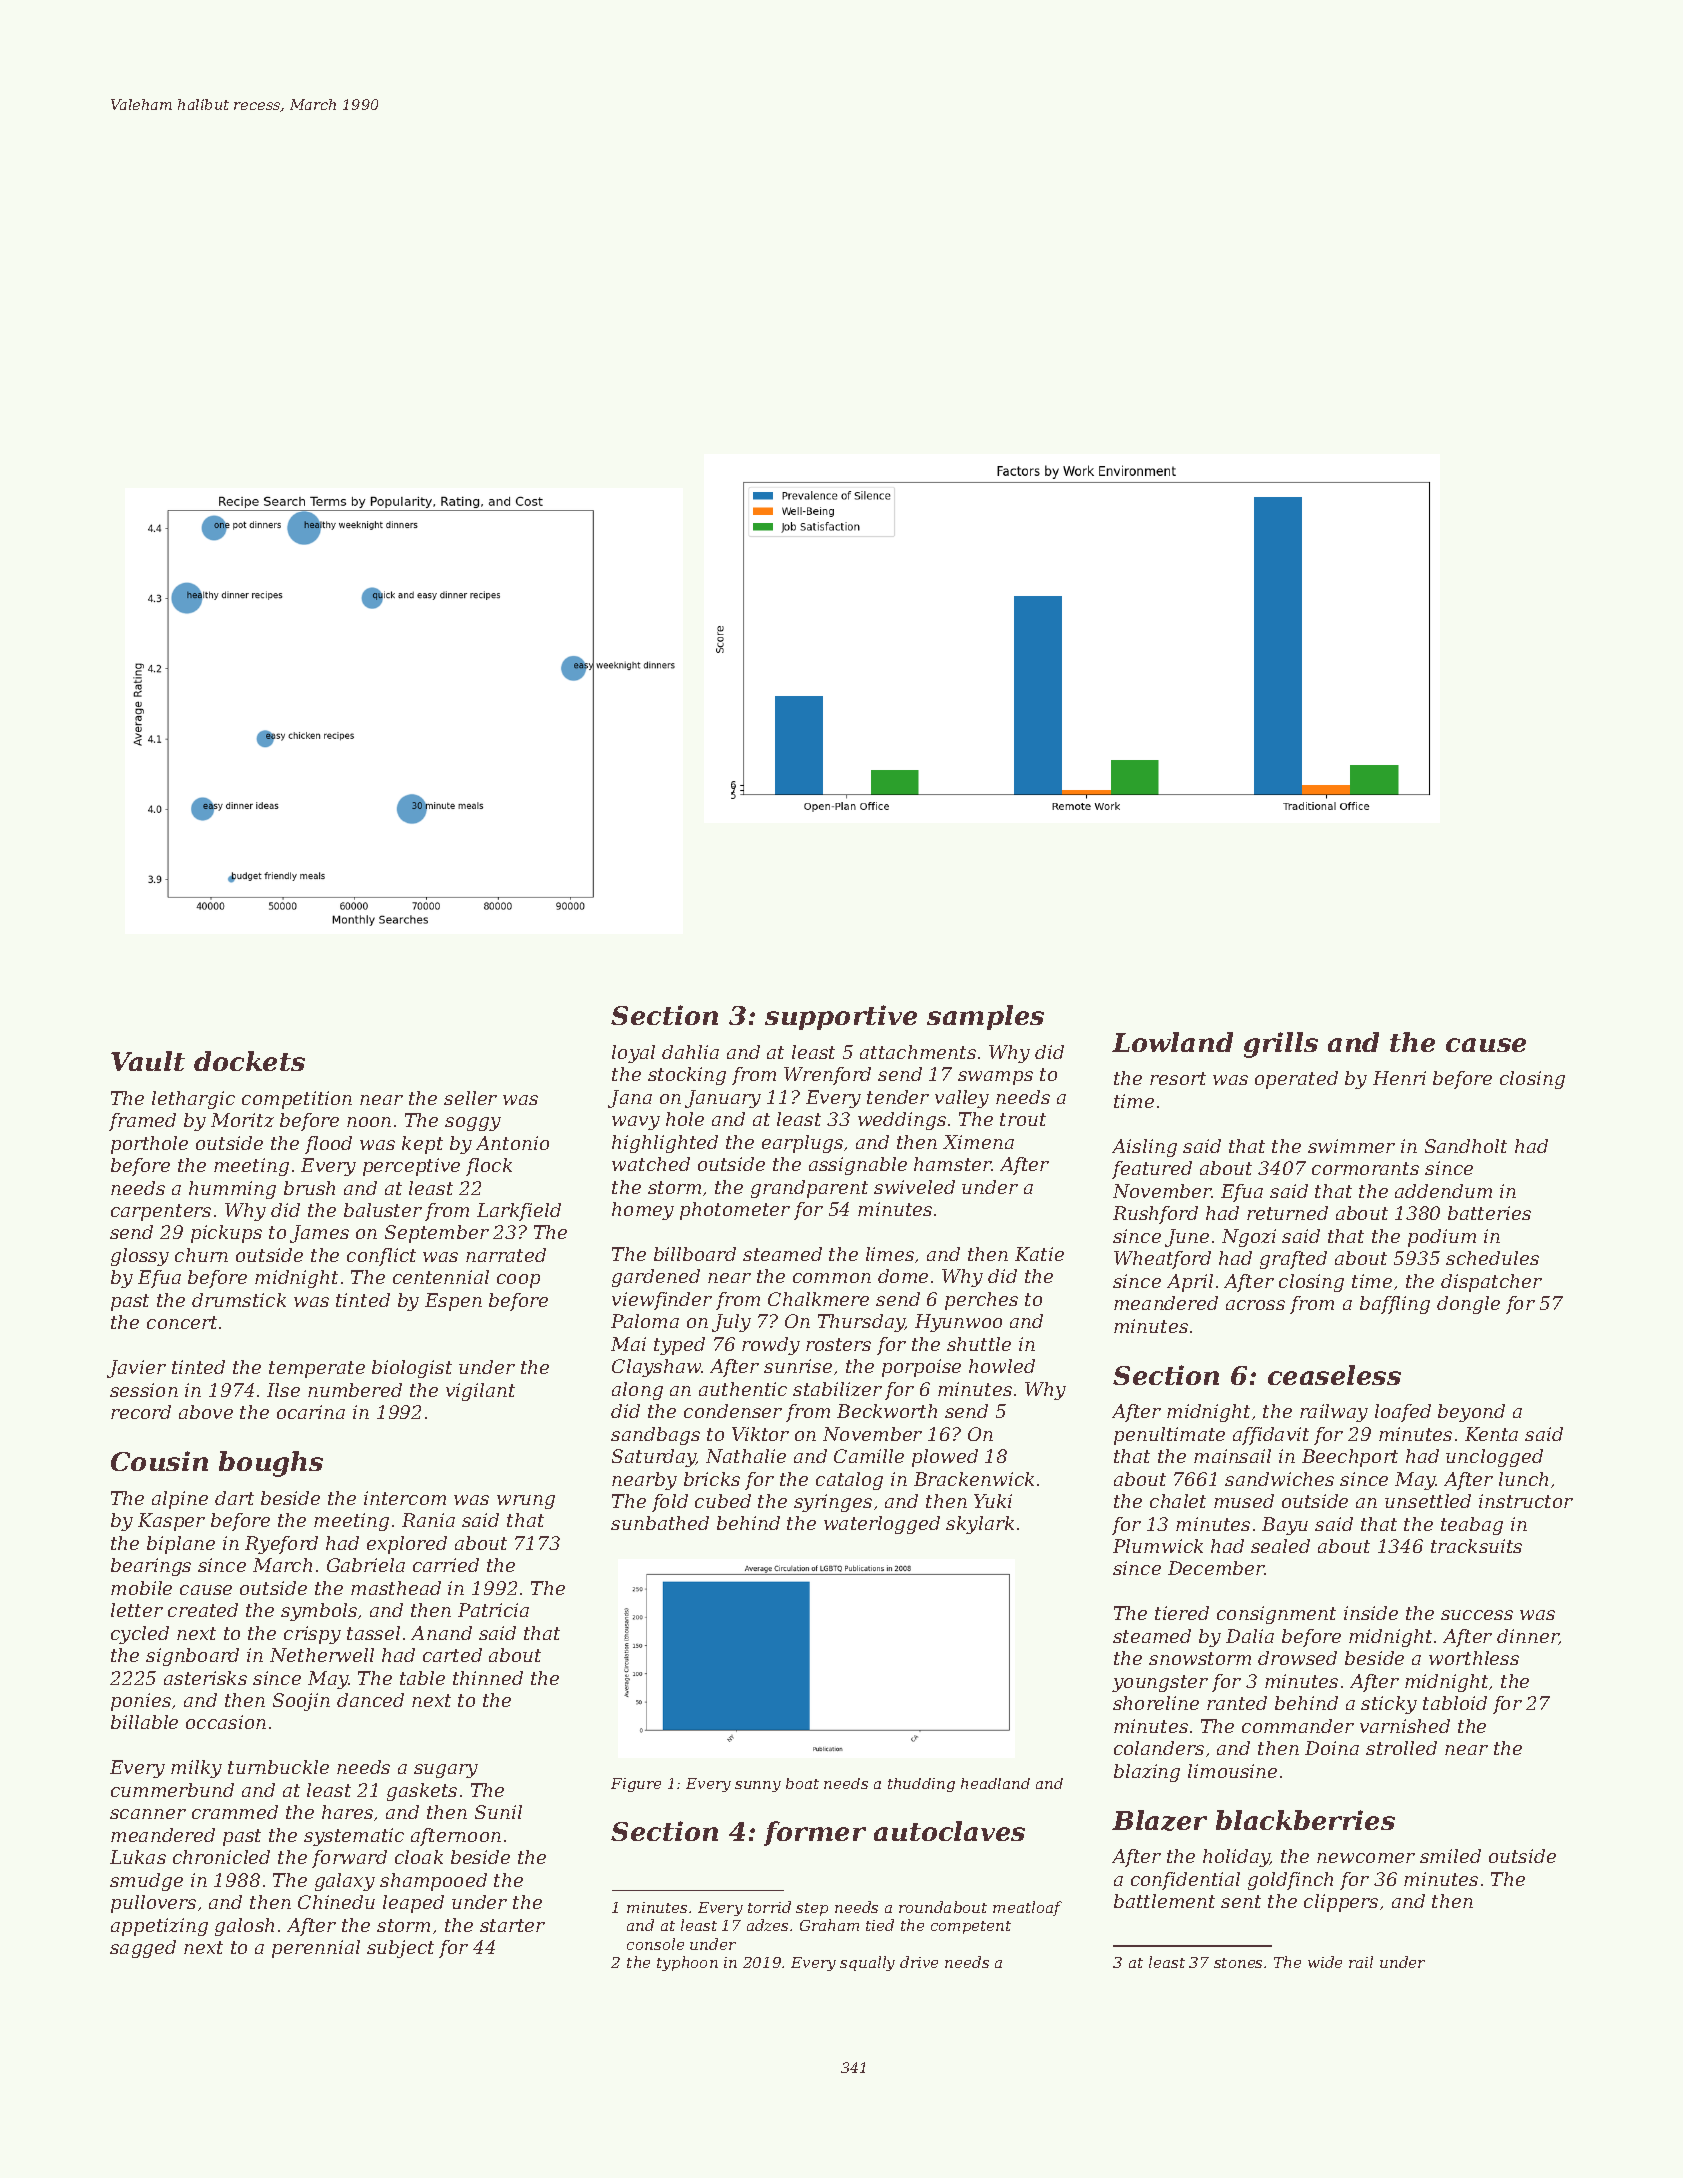 The image size is (1683, 2178). What do you see at coordinates (818, 1299) in the image?
I see `Chalkmere` at bounding box center [818, 1299].
